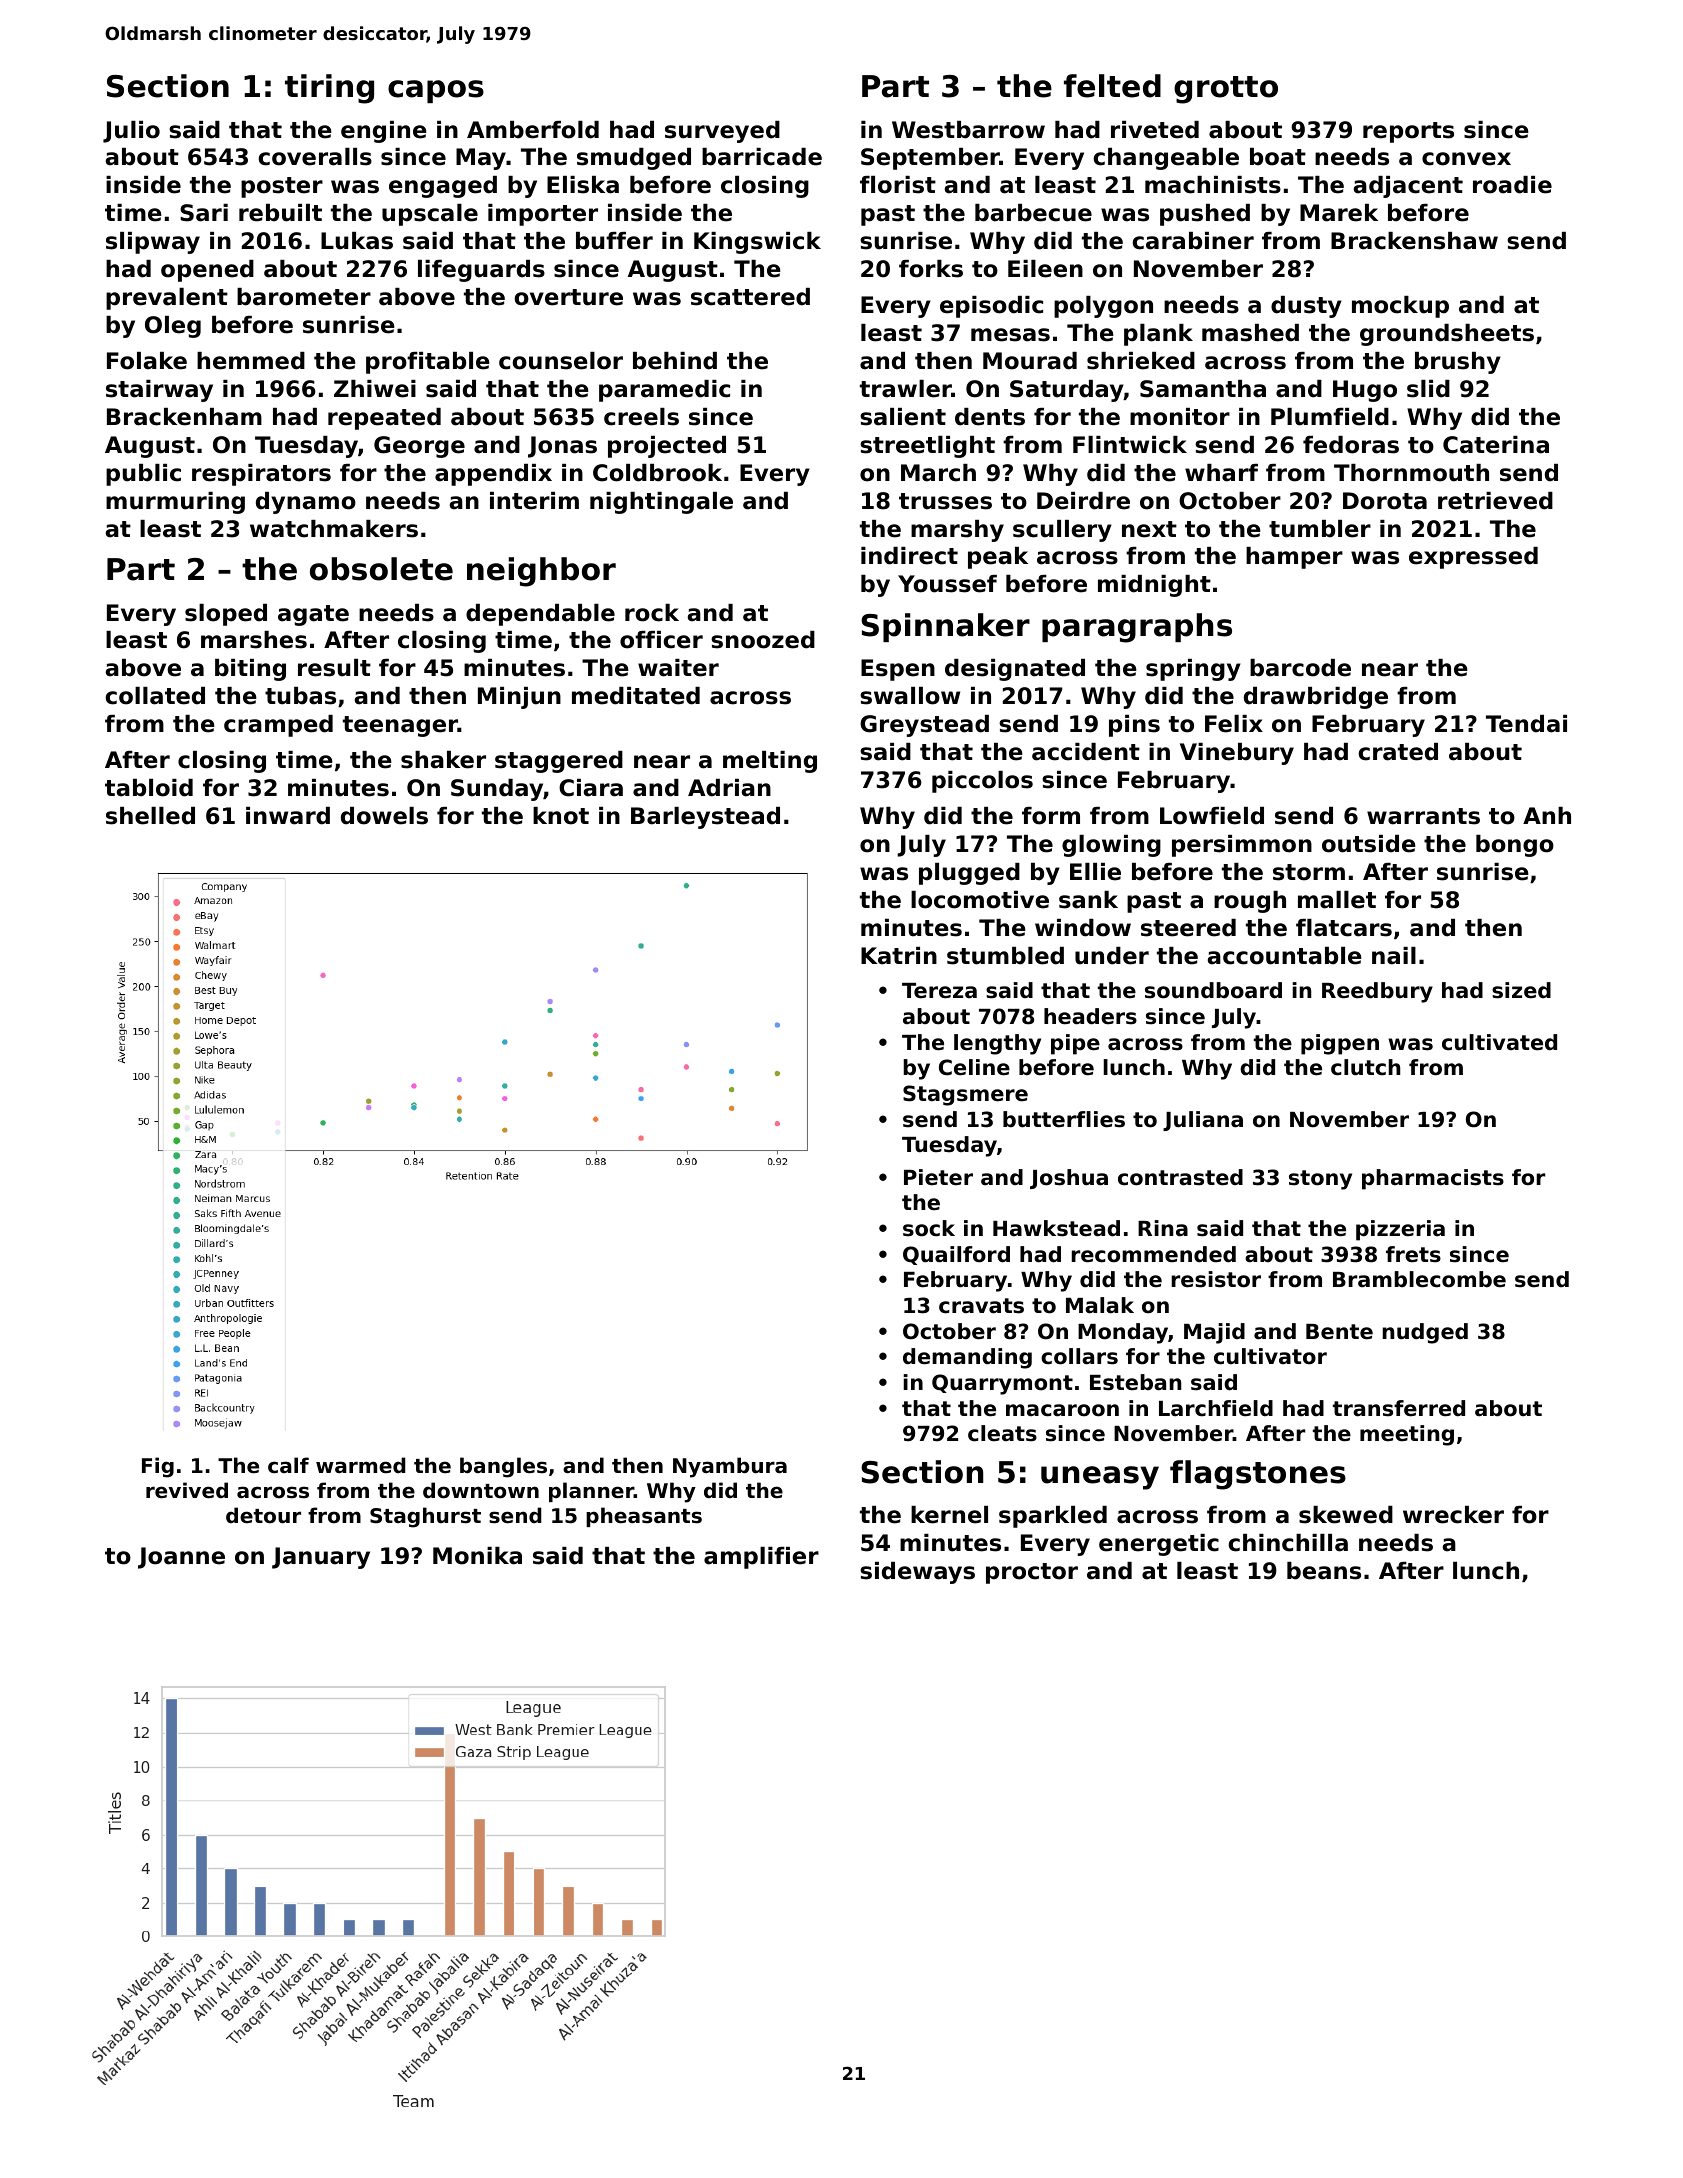  Describe the element at coordinates (1226, 90) in the image. I see `grotto` at that location.
